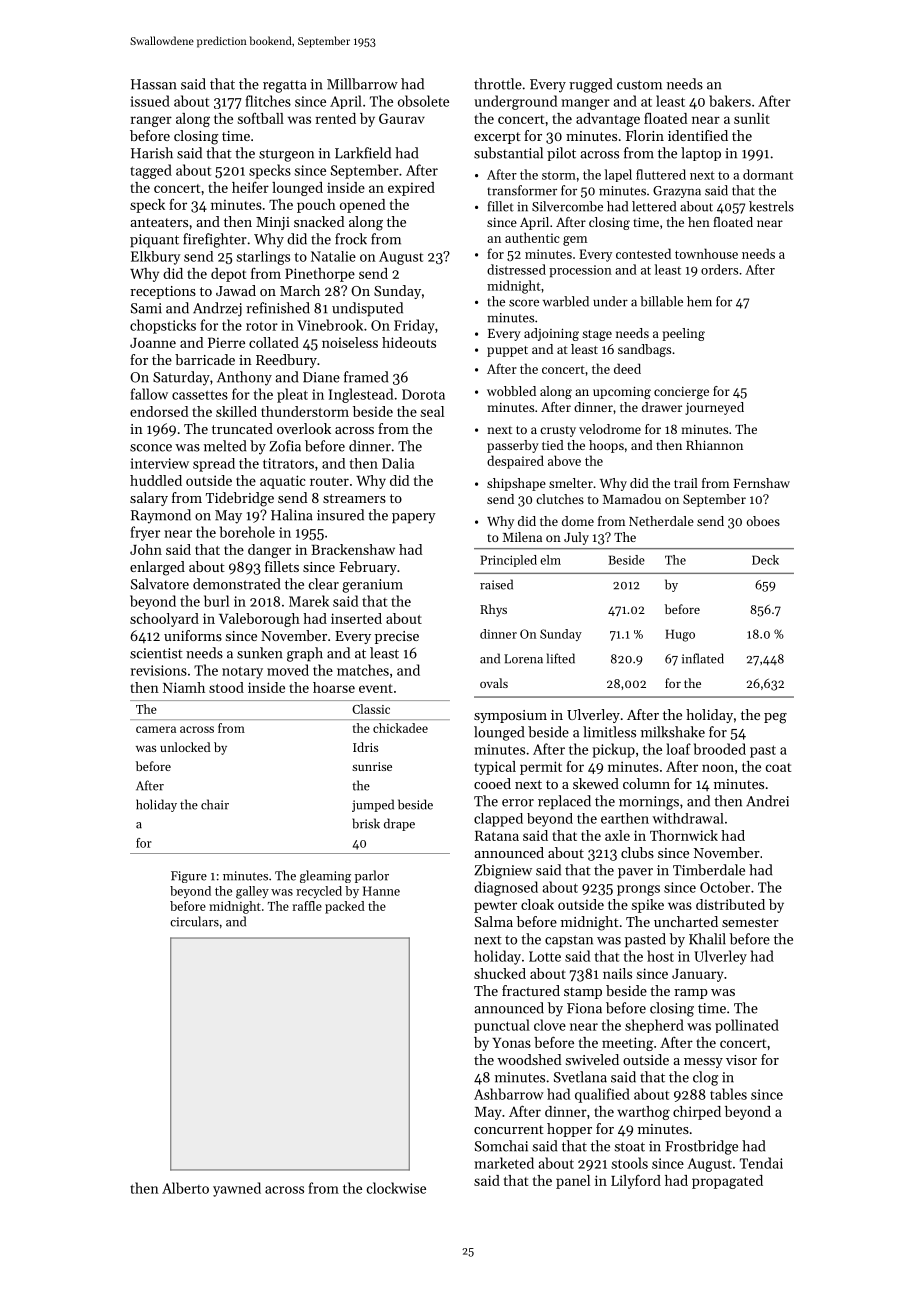  Describe the element at coordinates (193, 635) in the screenshot. I see `uniforms` at that location.
